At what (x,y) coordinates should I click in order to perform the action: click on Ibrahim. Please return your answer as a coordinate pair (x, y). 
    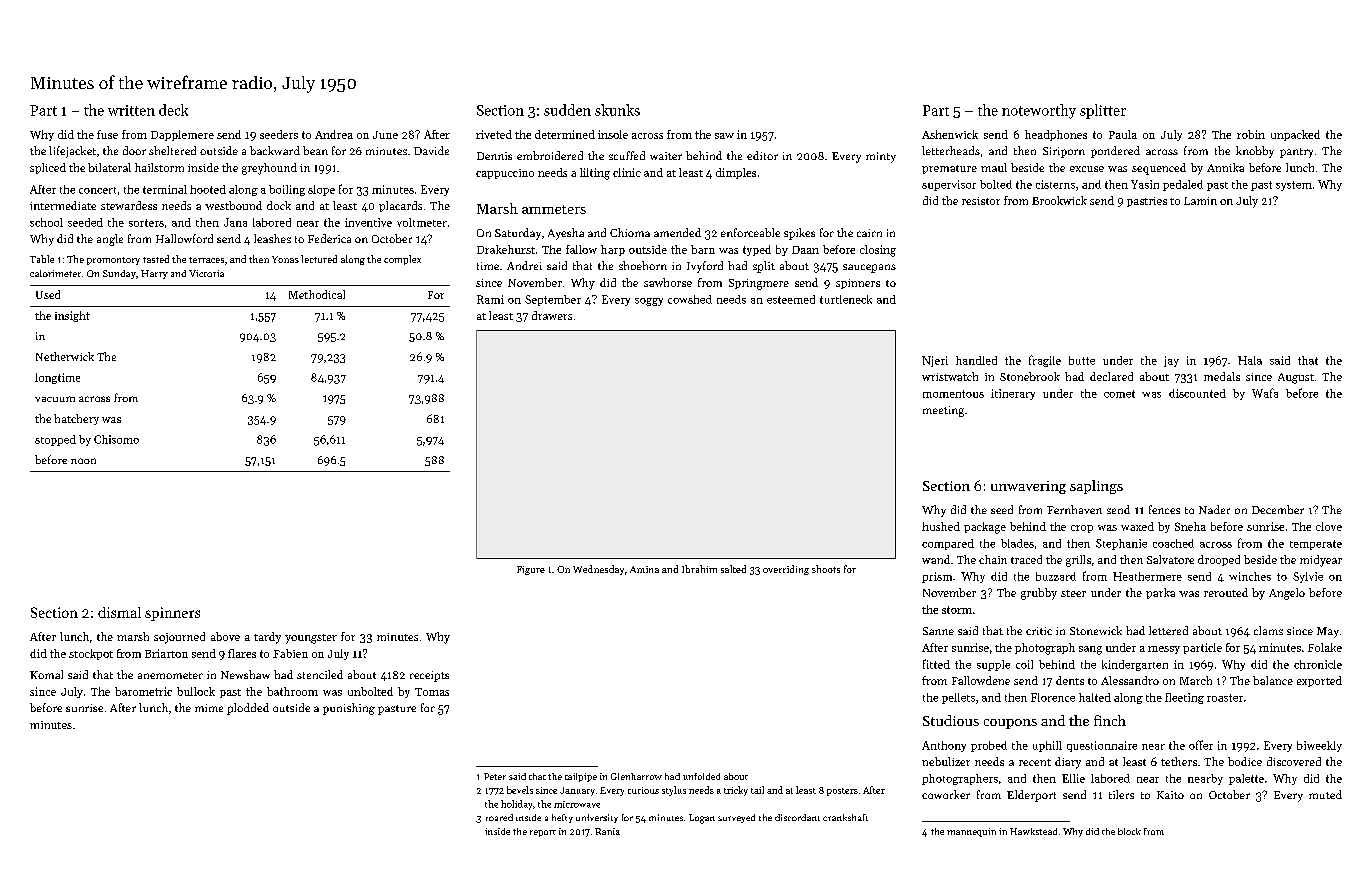
    Looking at the image, I should click on (699, 569).
